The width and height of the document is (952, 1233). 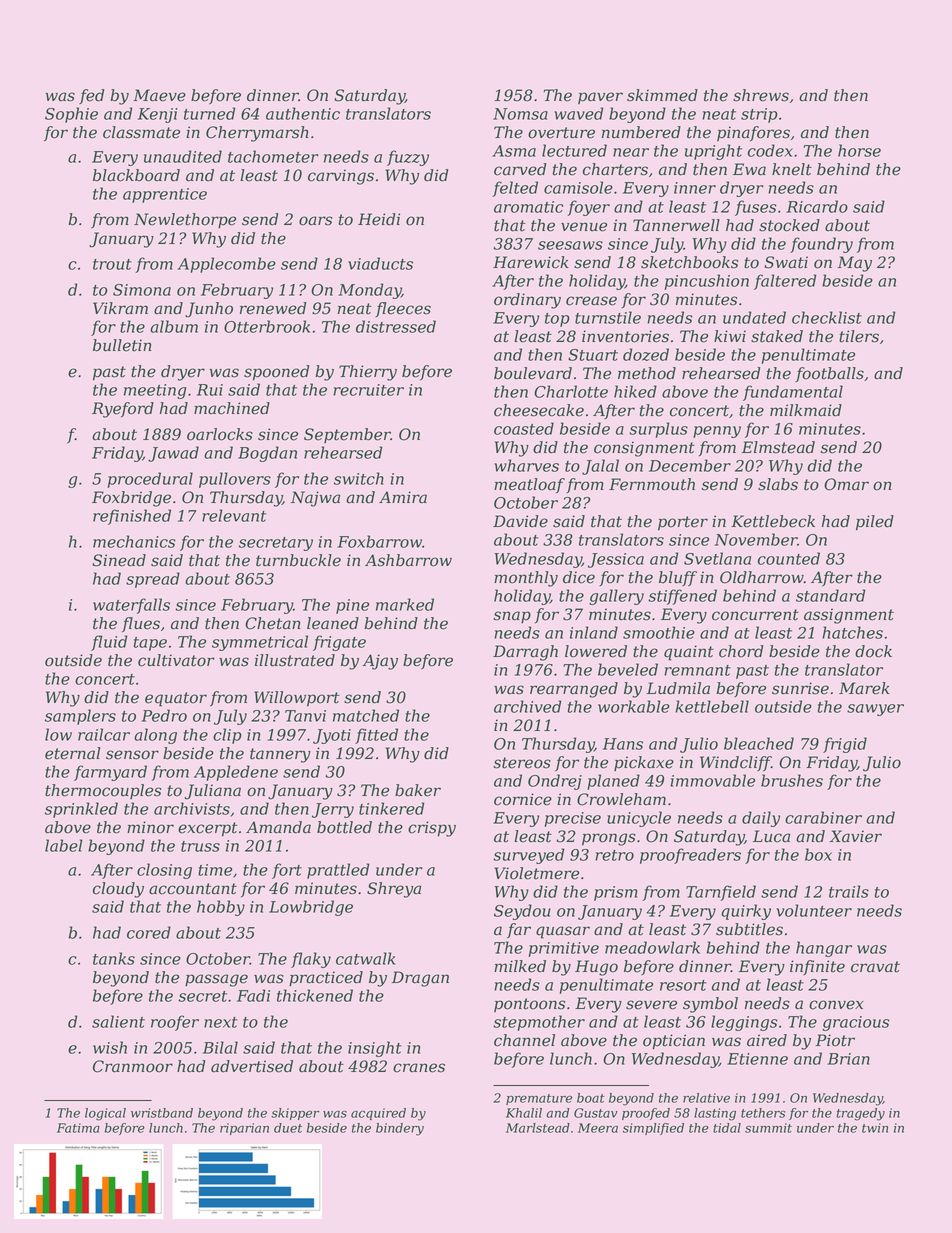 What do you see at coordinates (761, 95) in the document?
I see `shrews` at bounding box center [761, 95].
